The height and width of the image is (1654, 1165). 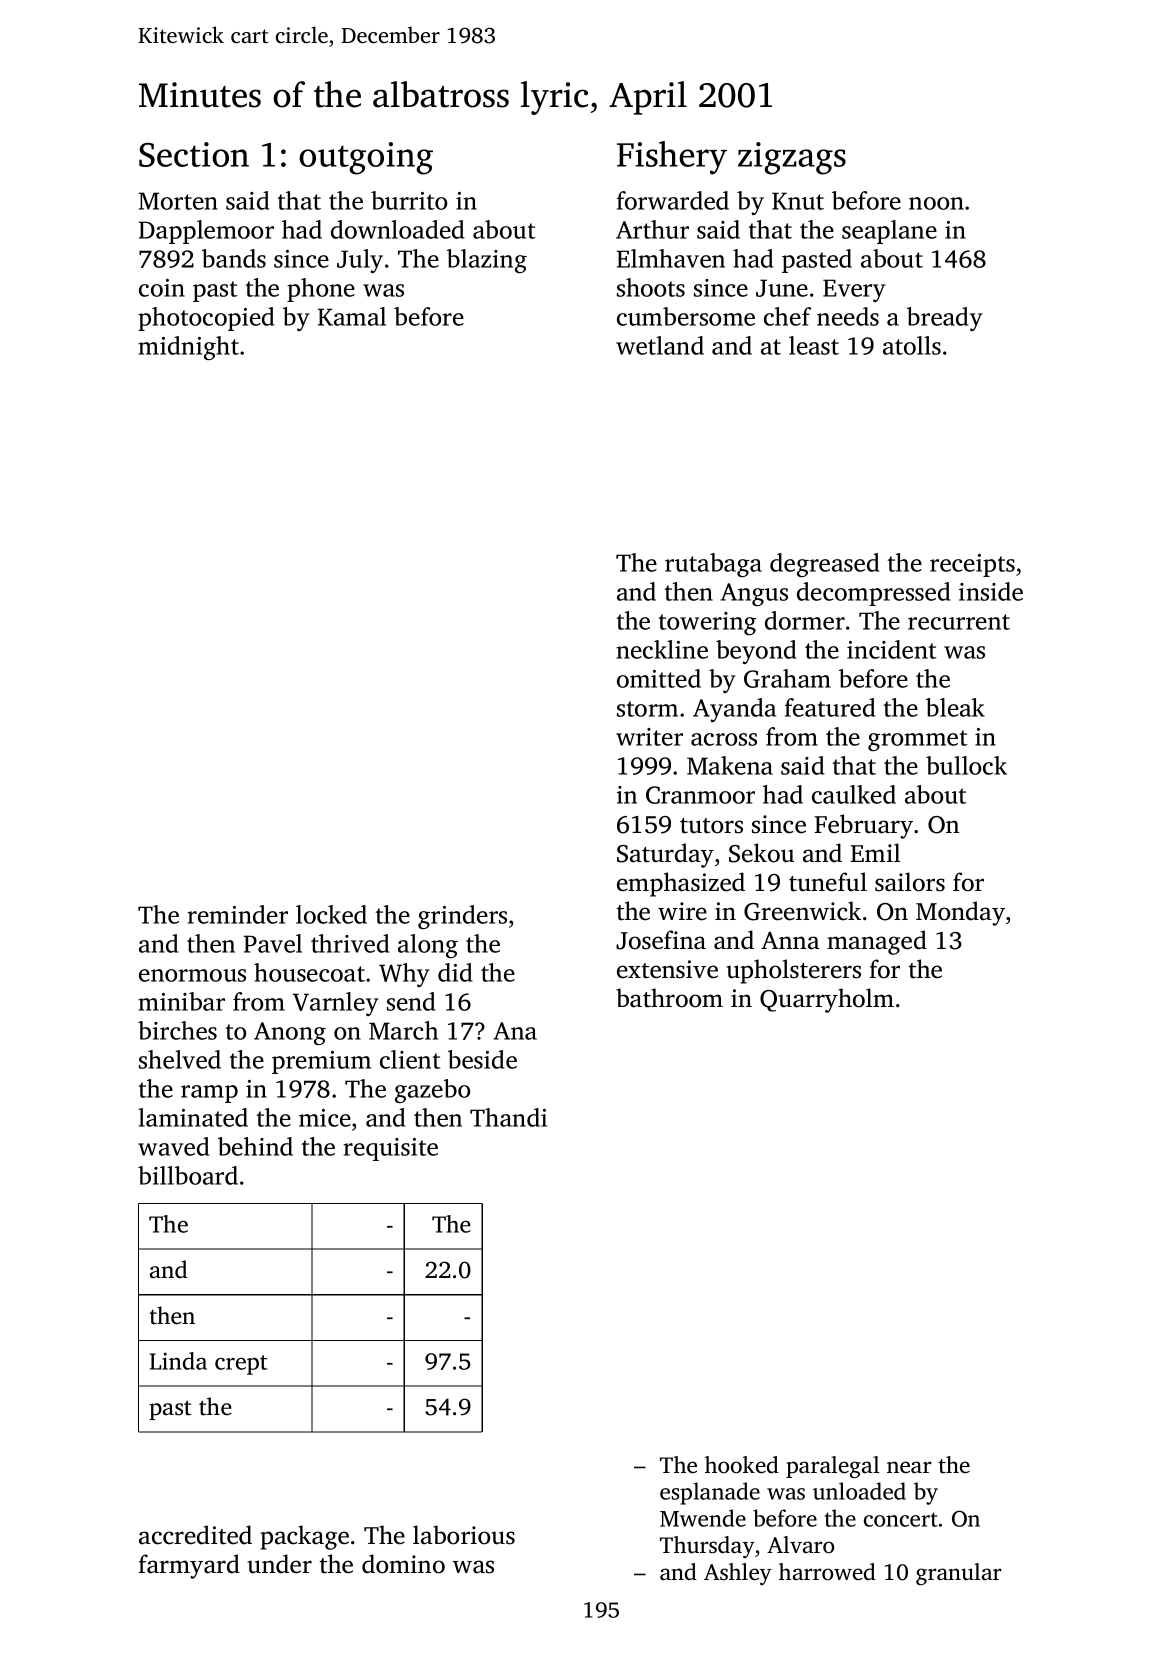 I want to click on midnight, so click(x=188, y=348).
